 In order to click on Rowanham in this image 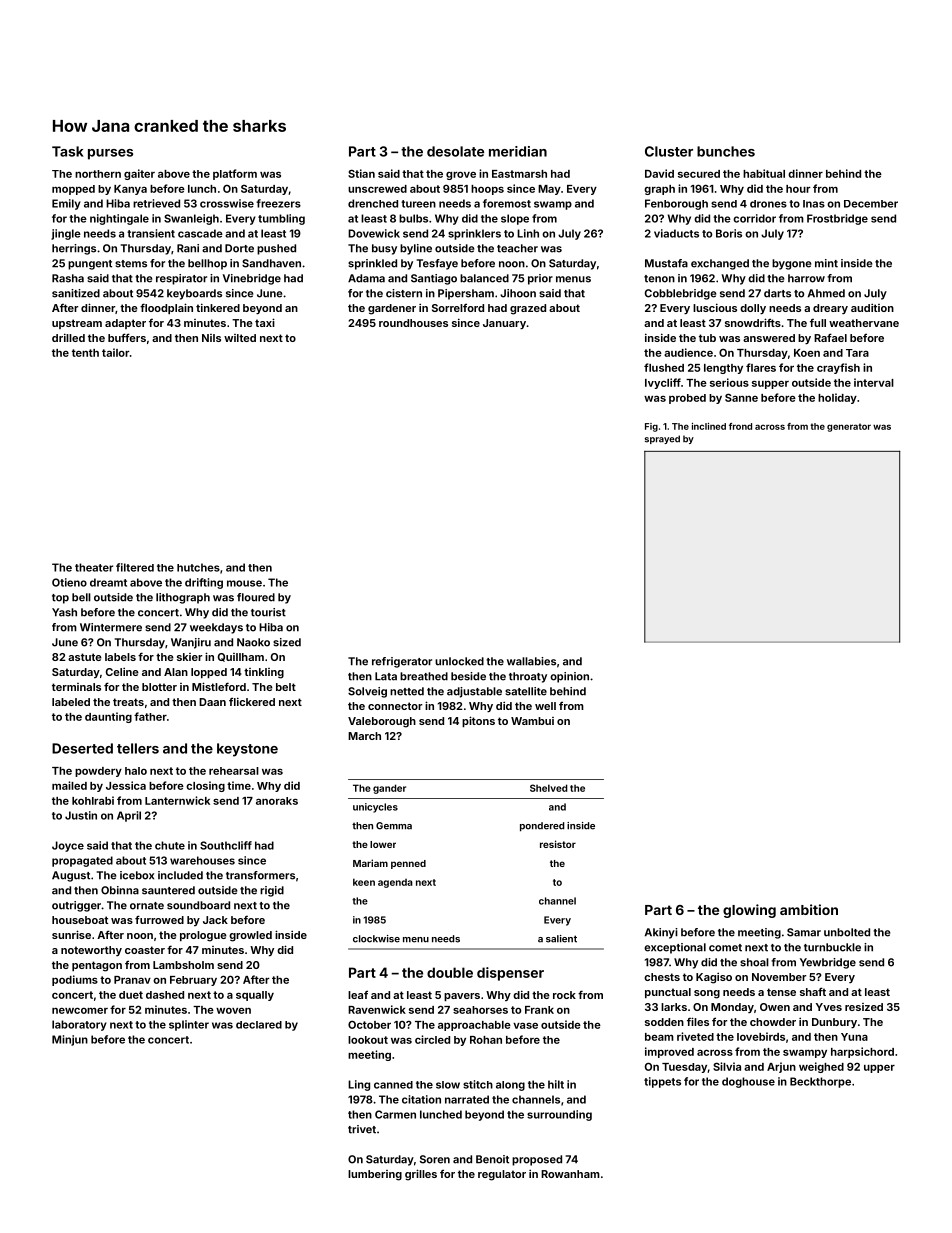, I will do `click(570, 1174)`.
